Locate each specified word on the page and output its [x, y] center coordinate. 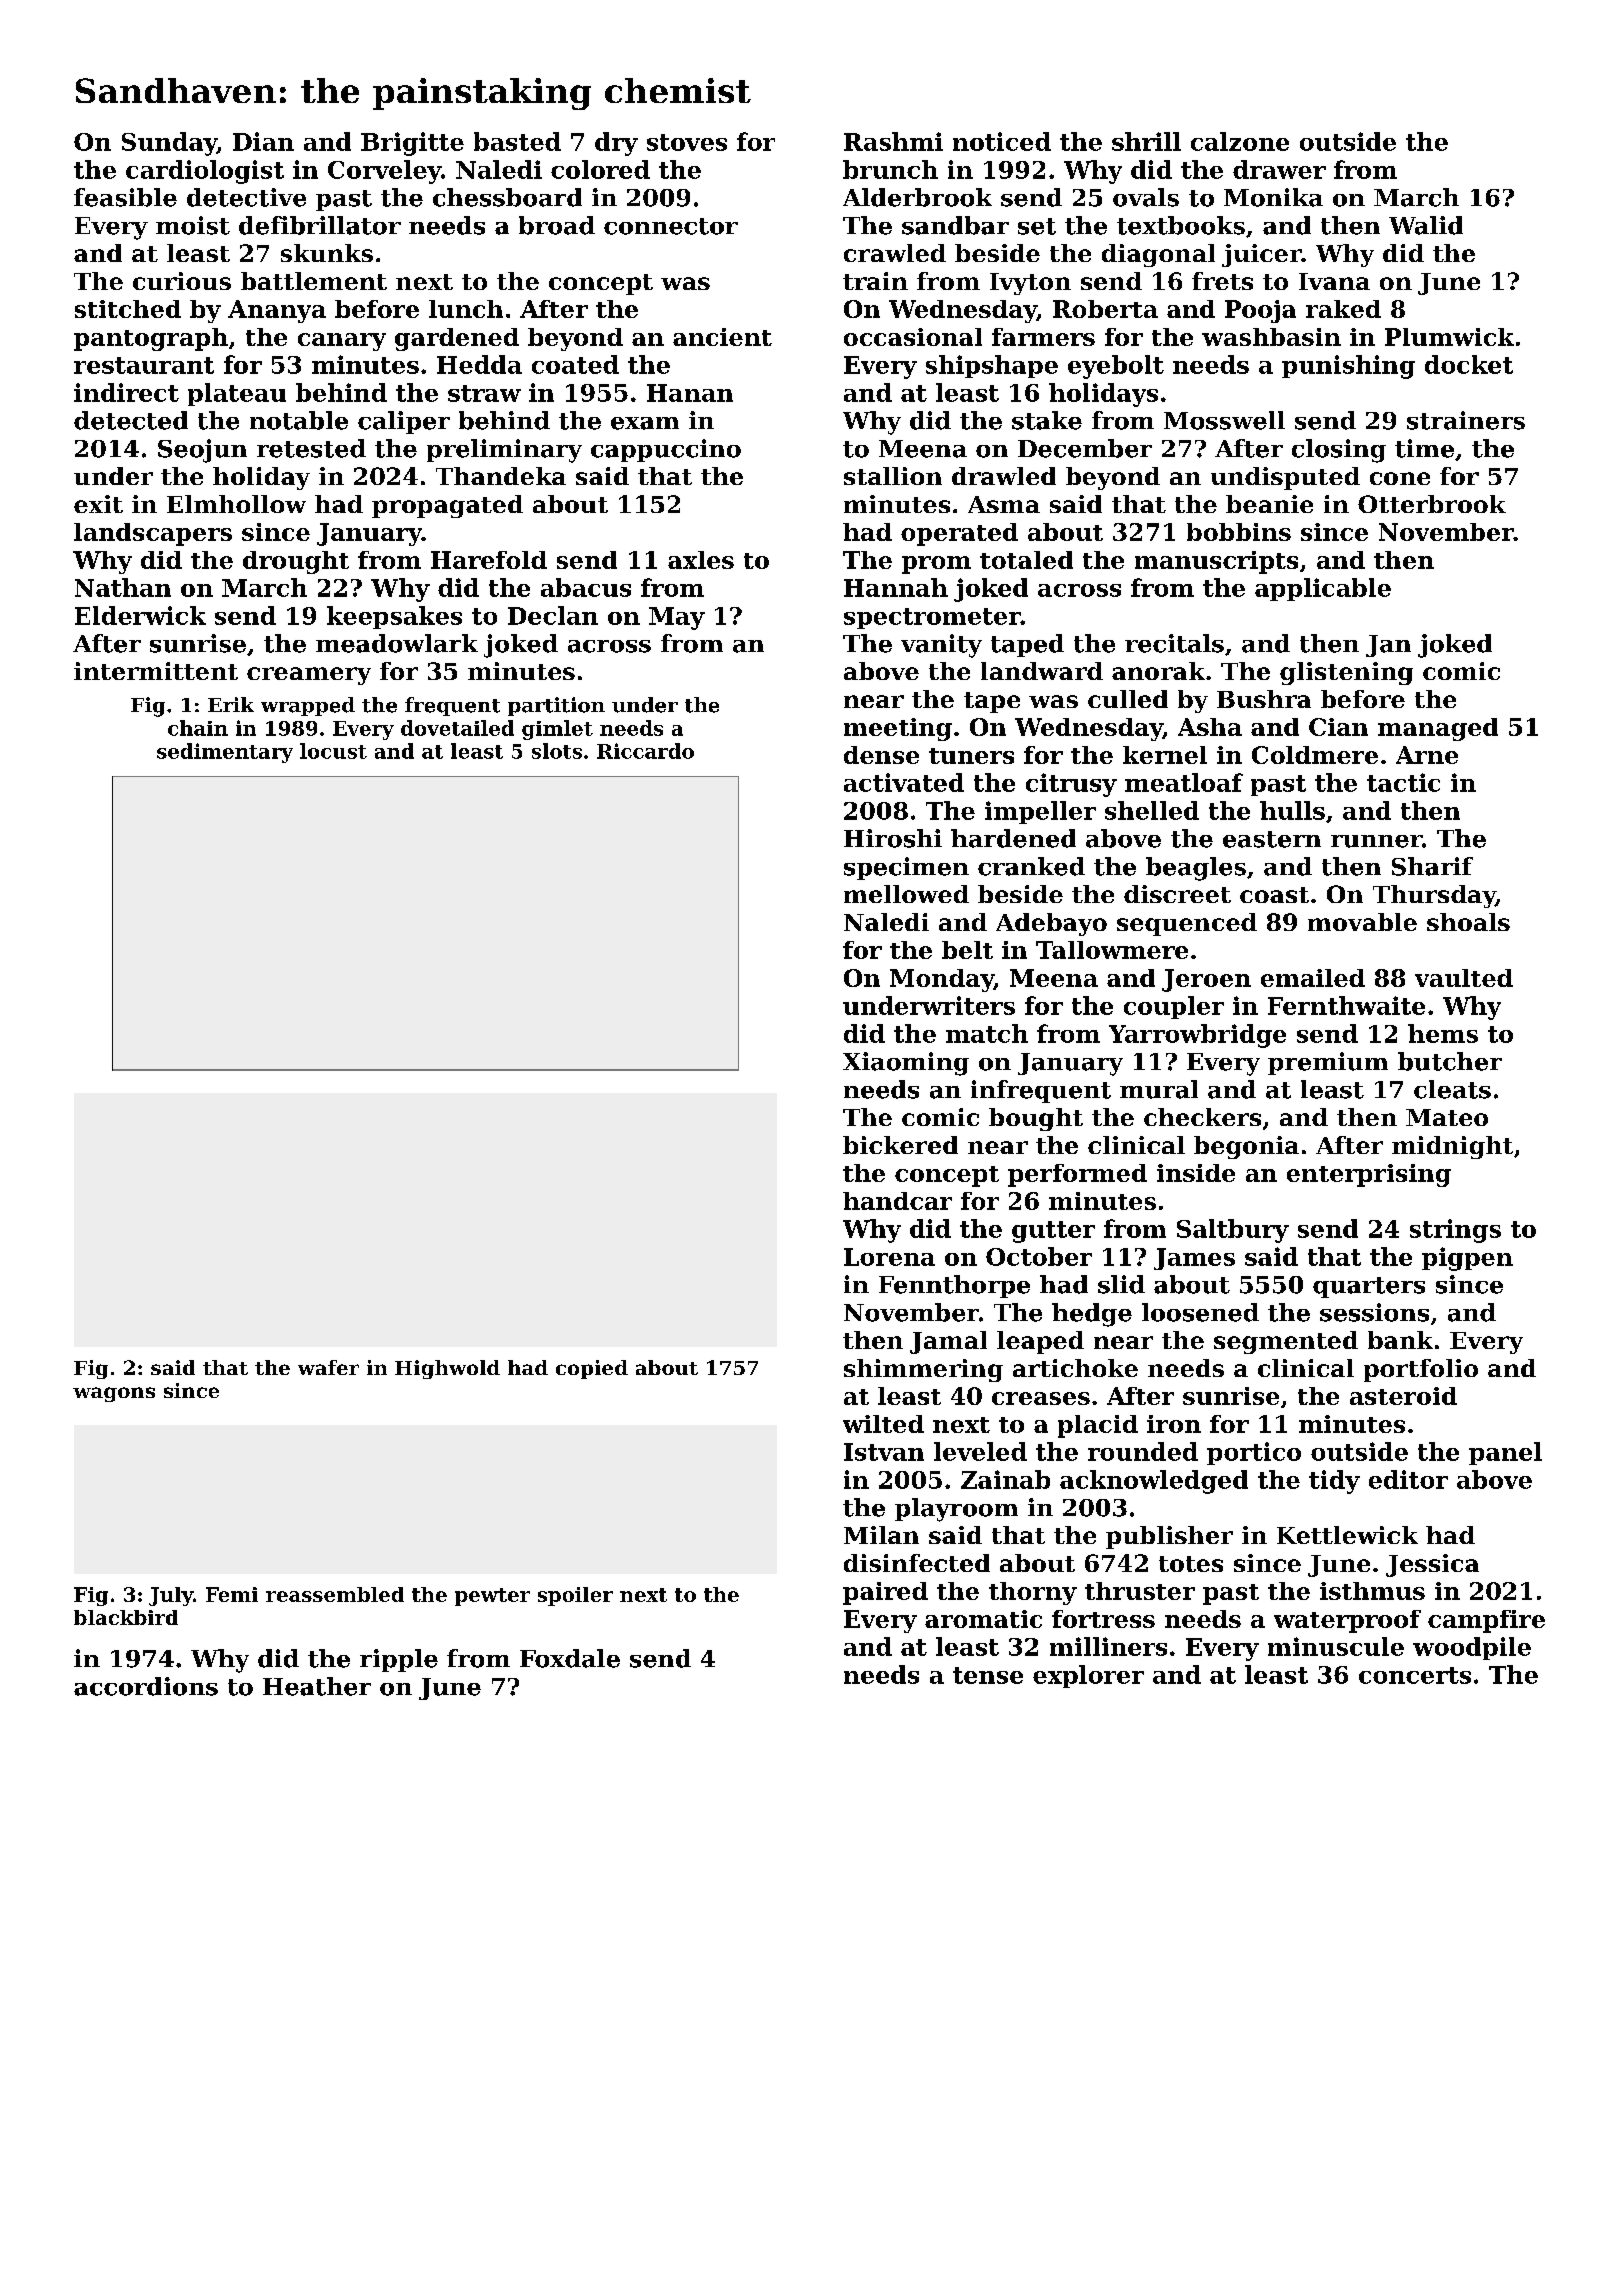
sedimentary [225, 753]
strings [1455, 1231]
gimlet [557, 730]
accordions [146, 1686]
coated [575, 364]
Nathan [123, 587]
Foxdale [570, 1658]
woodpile [1472, 1648]
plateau [237, 394]
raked [1343, 309]
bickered [900, 1145]
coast [1274, 895]
